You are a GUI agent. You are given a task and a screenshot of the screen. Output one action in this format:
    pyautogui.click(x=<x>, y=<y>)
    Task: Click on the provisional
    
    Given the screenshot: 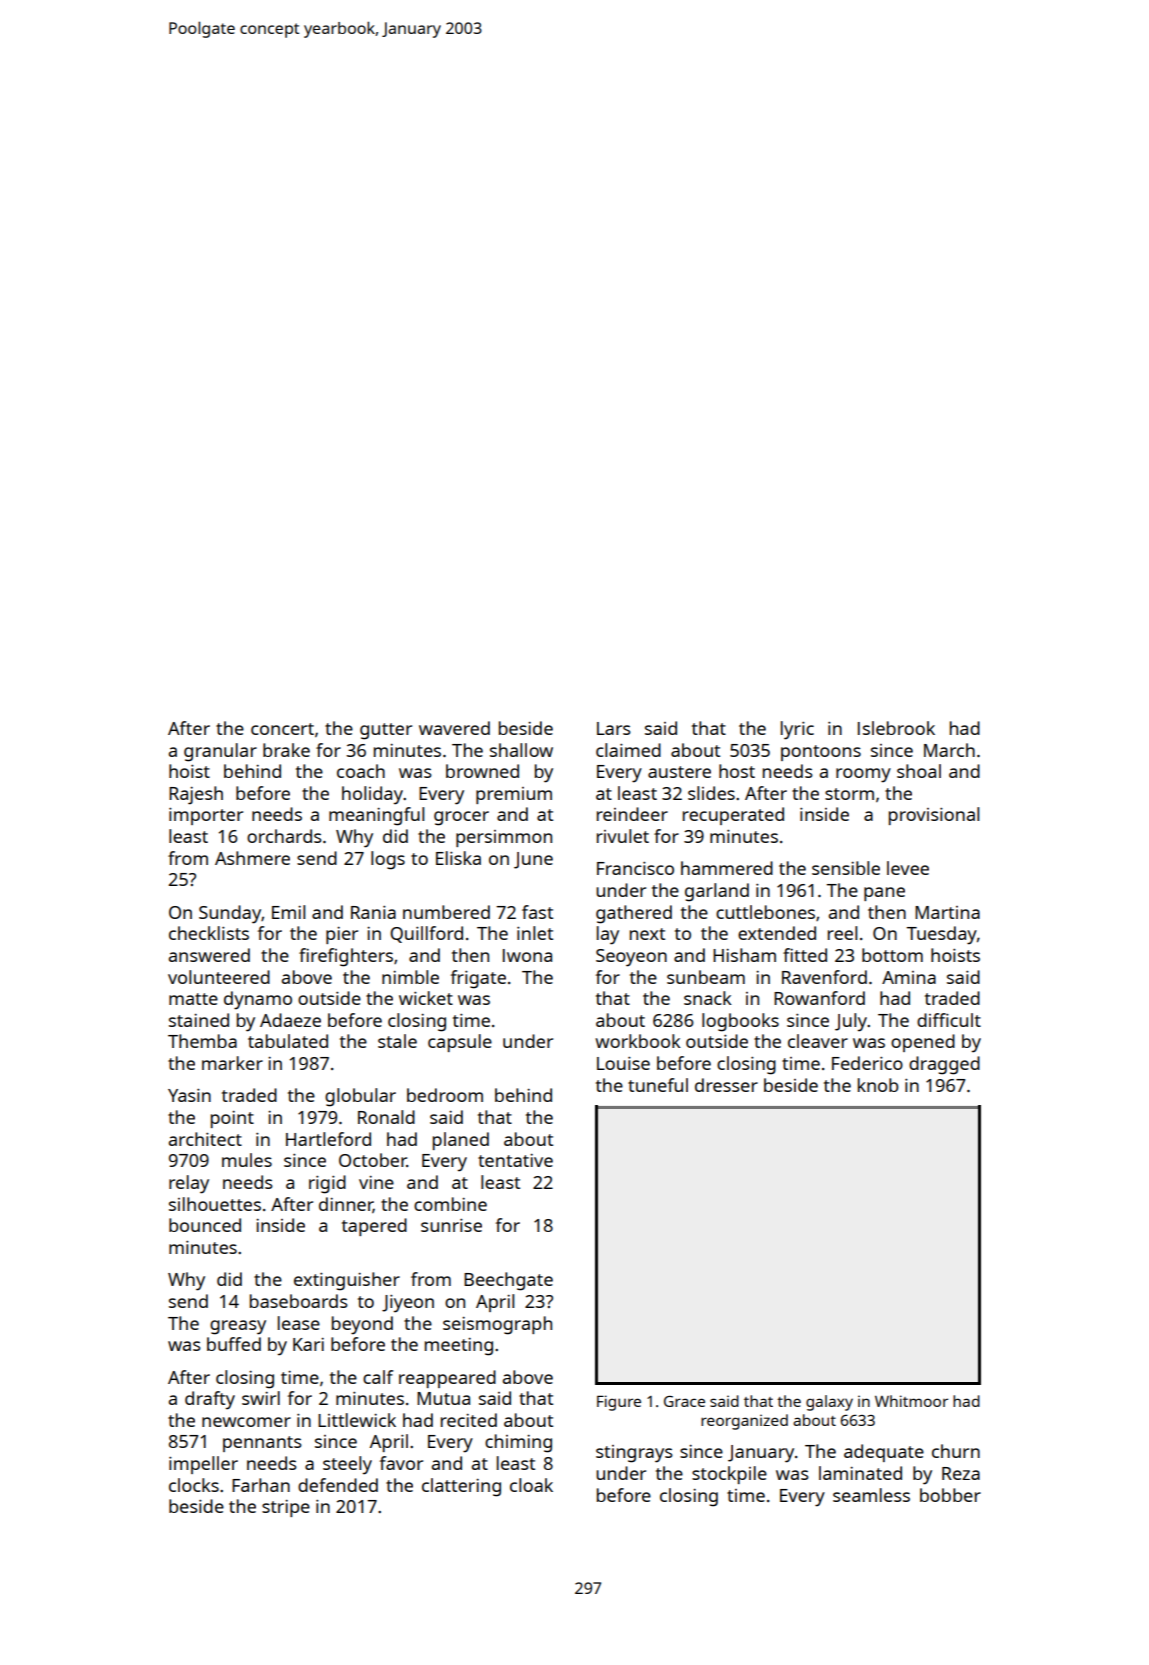 What is the action you would take?
    pyautogui.click(x=934, y=816)
